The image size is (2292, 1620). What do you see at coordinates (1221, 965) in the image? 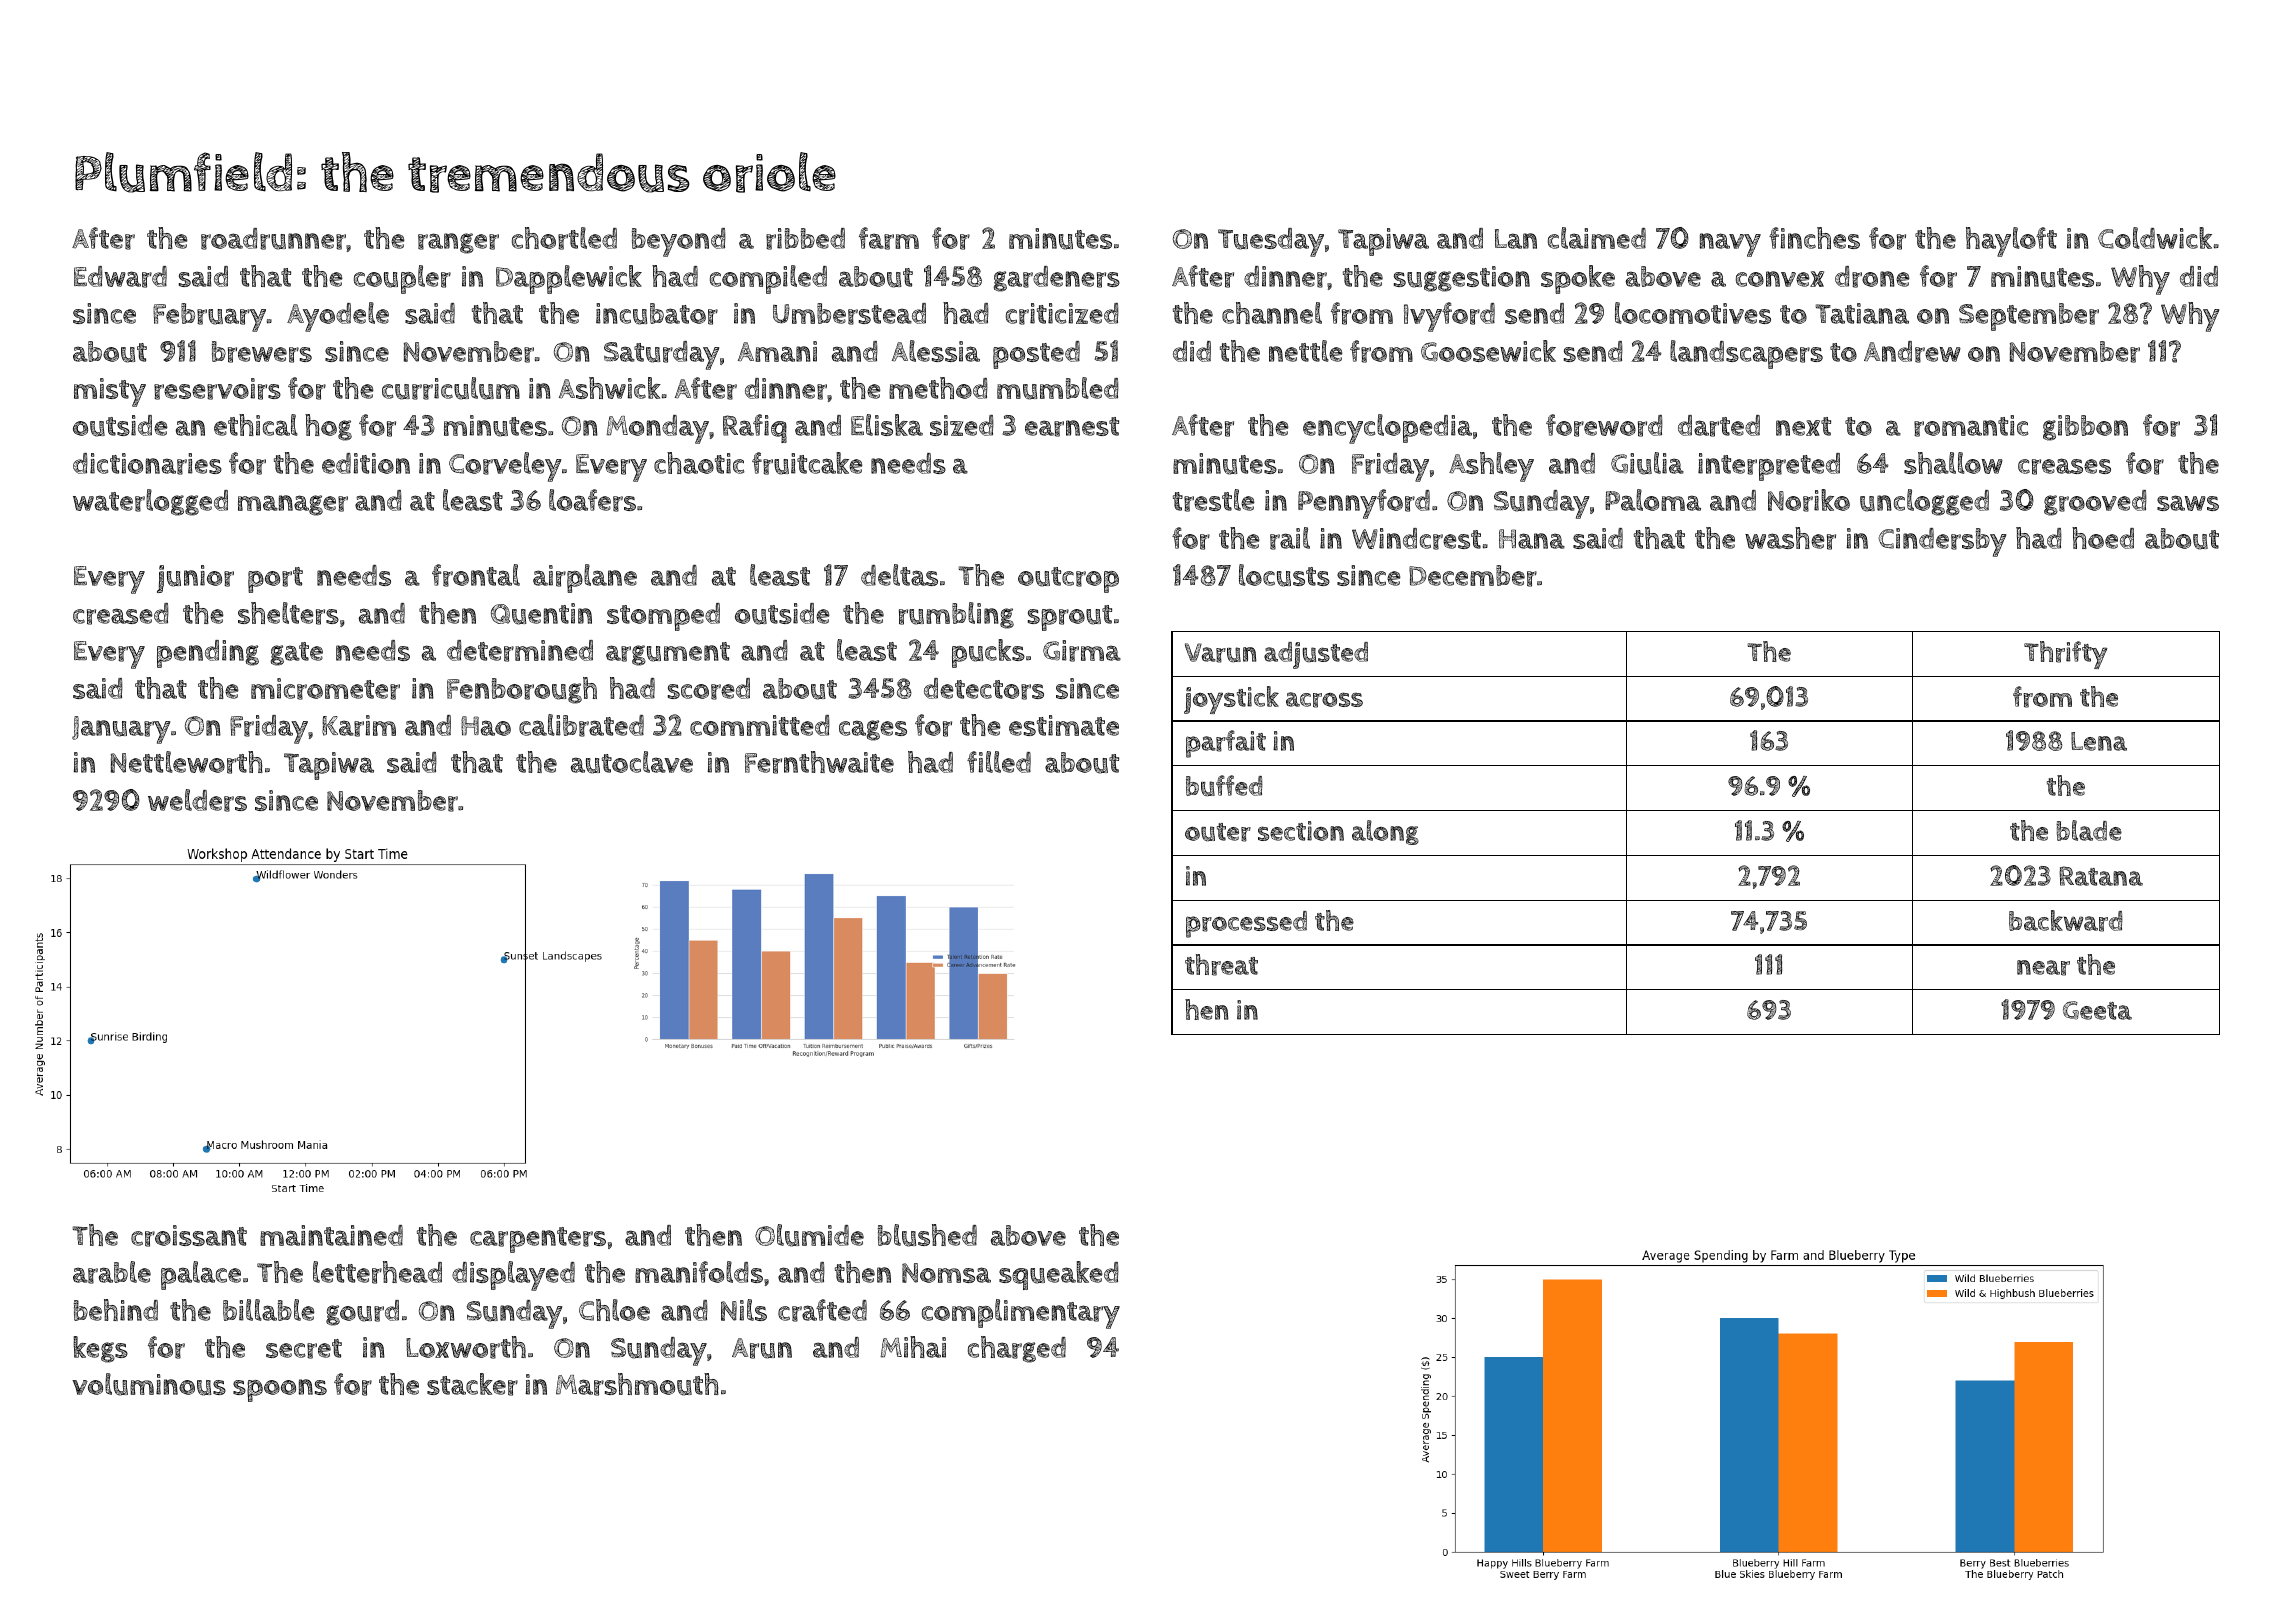
I see `threat` at bounding box center [1221, 965].
